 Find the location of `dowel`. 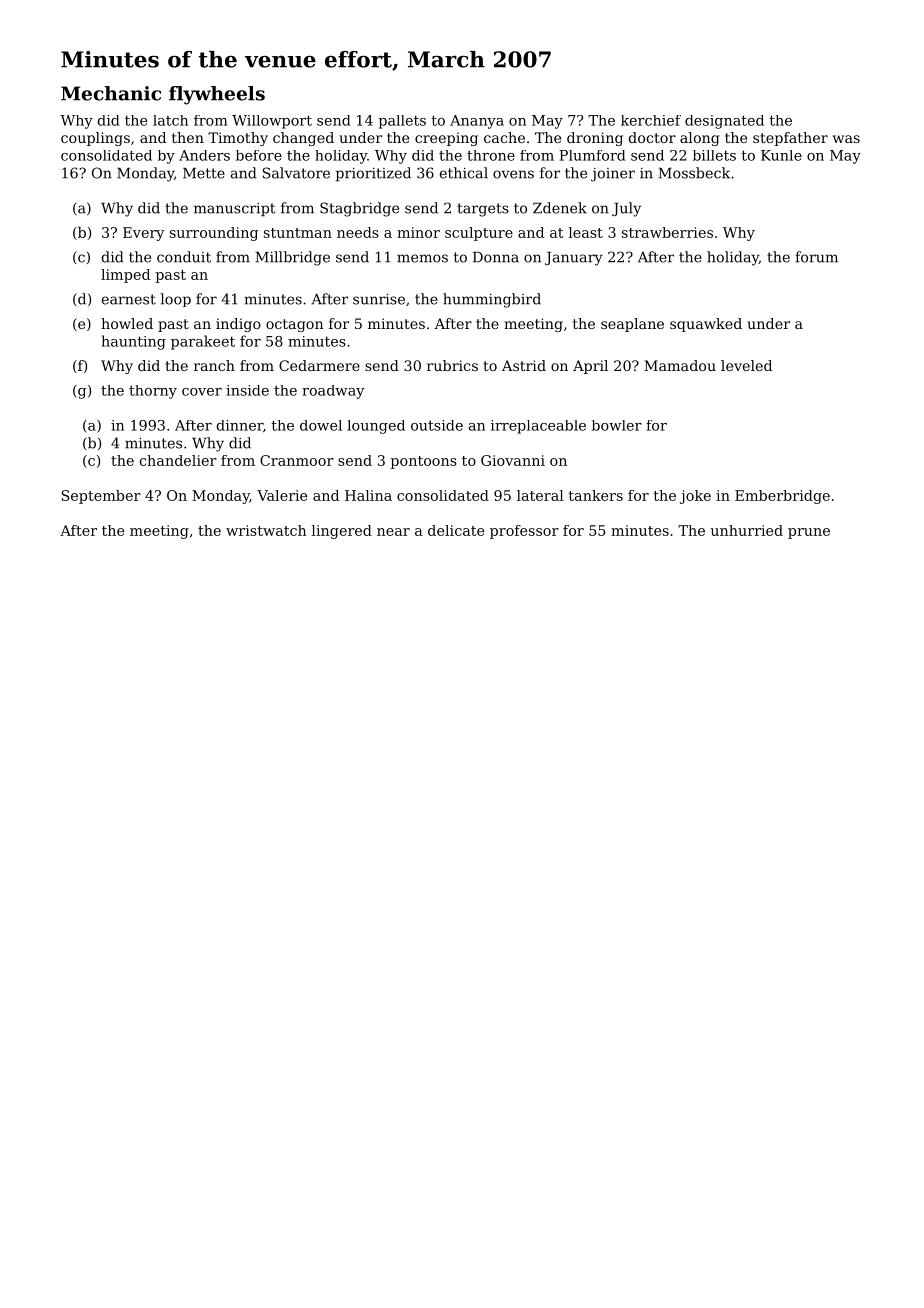

dowel is located at coordinates (321, 425).
